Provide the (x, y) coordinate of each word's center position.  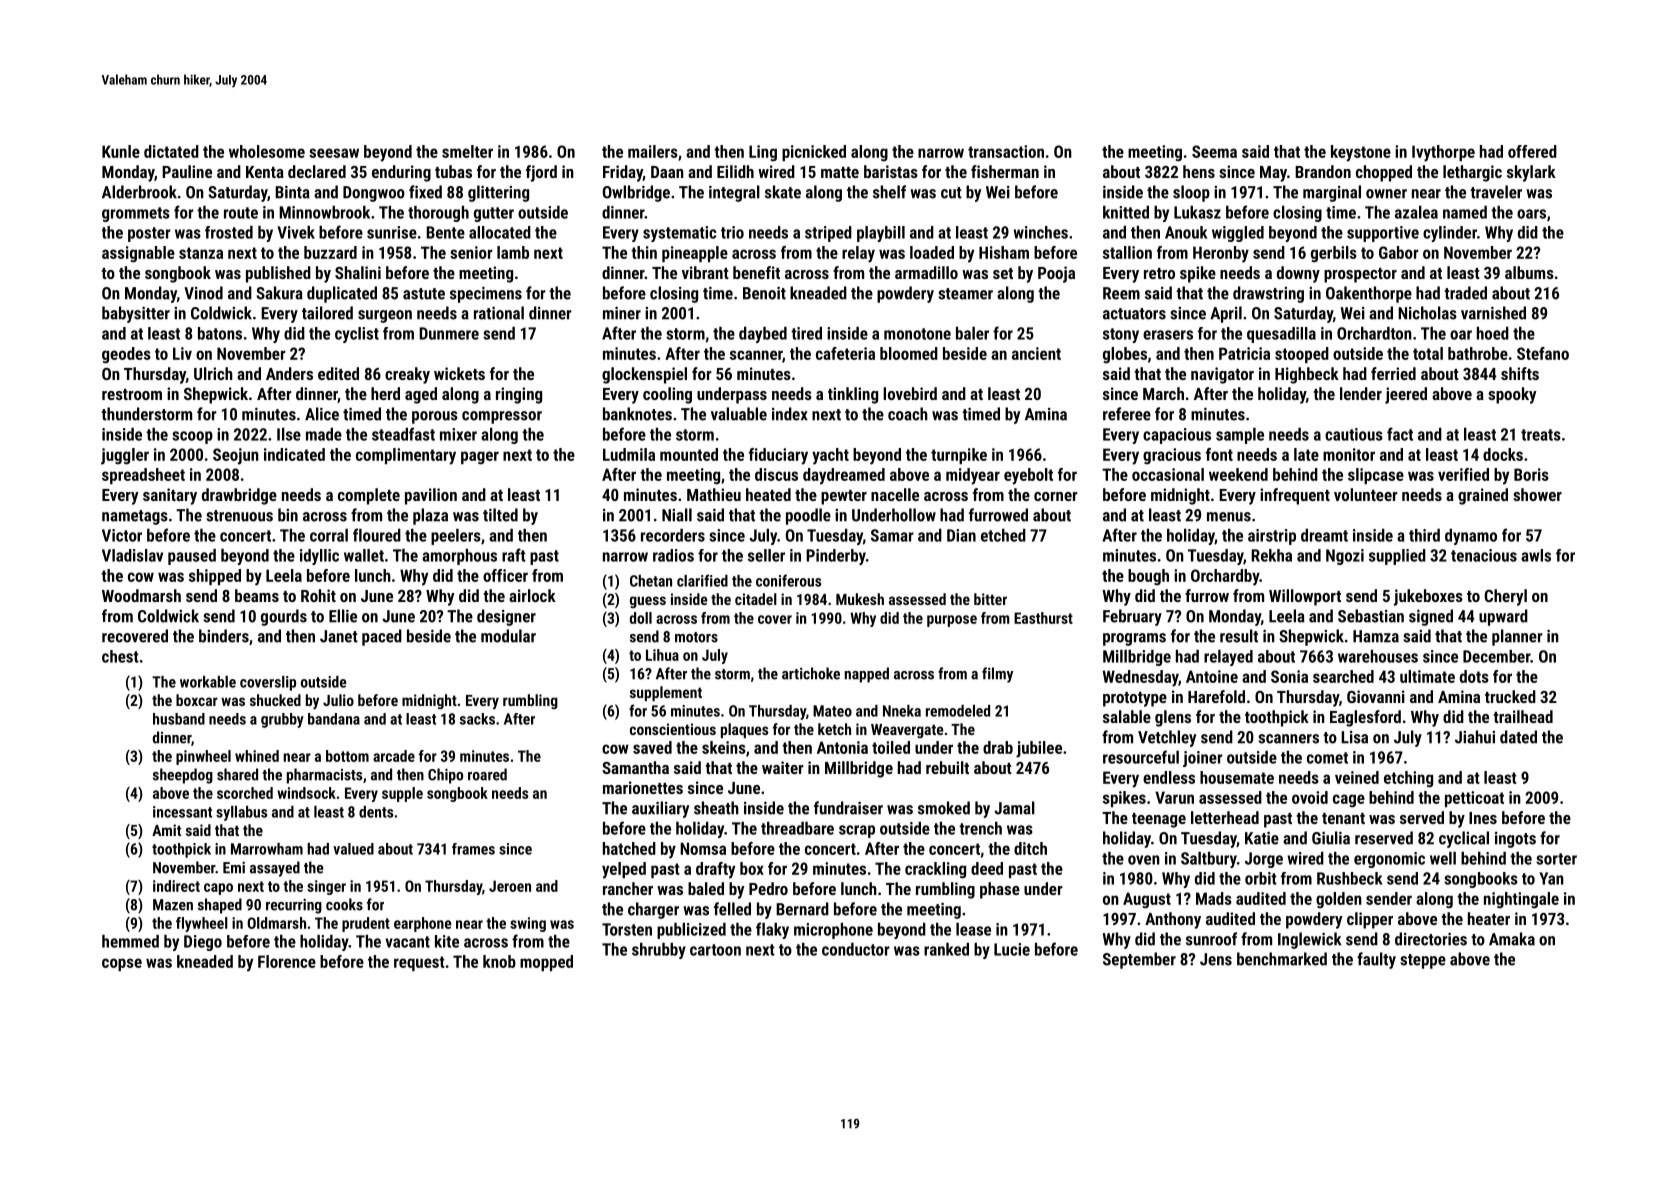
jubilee (1039, 749)
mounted (689, 454)
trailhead (1523, 716)
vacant (407, 942)
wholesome (267, 151)
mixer (458, 434)
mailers (653, 151)
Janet (339, 636)
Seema (1214, 151)
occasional (1168, 474)
